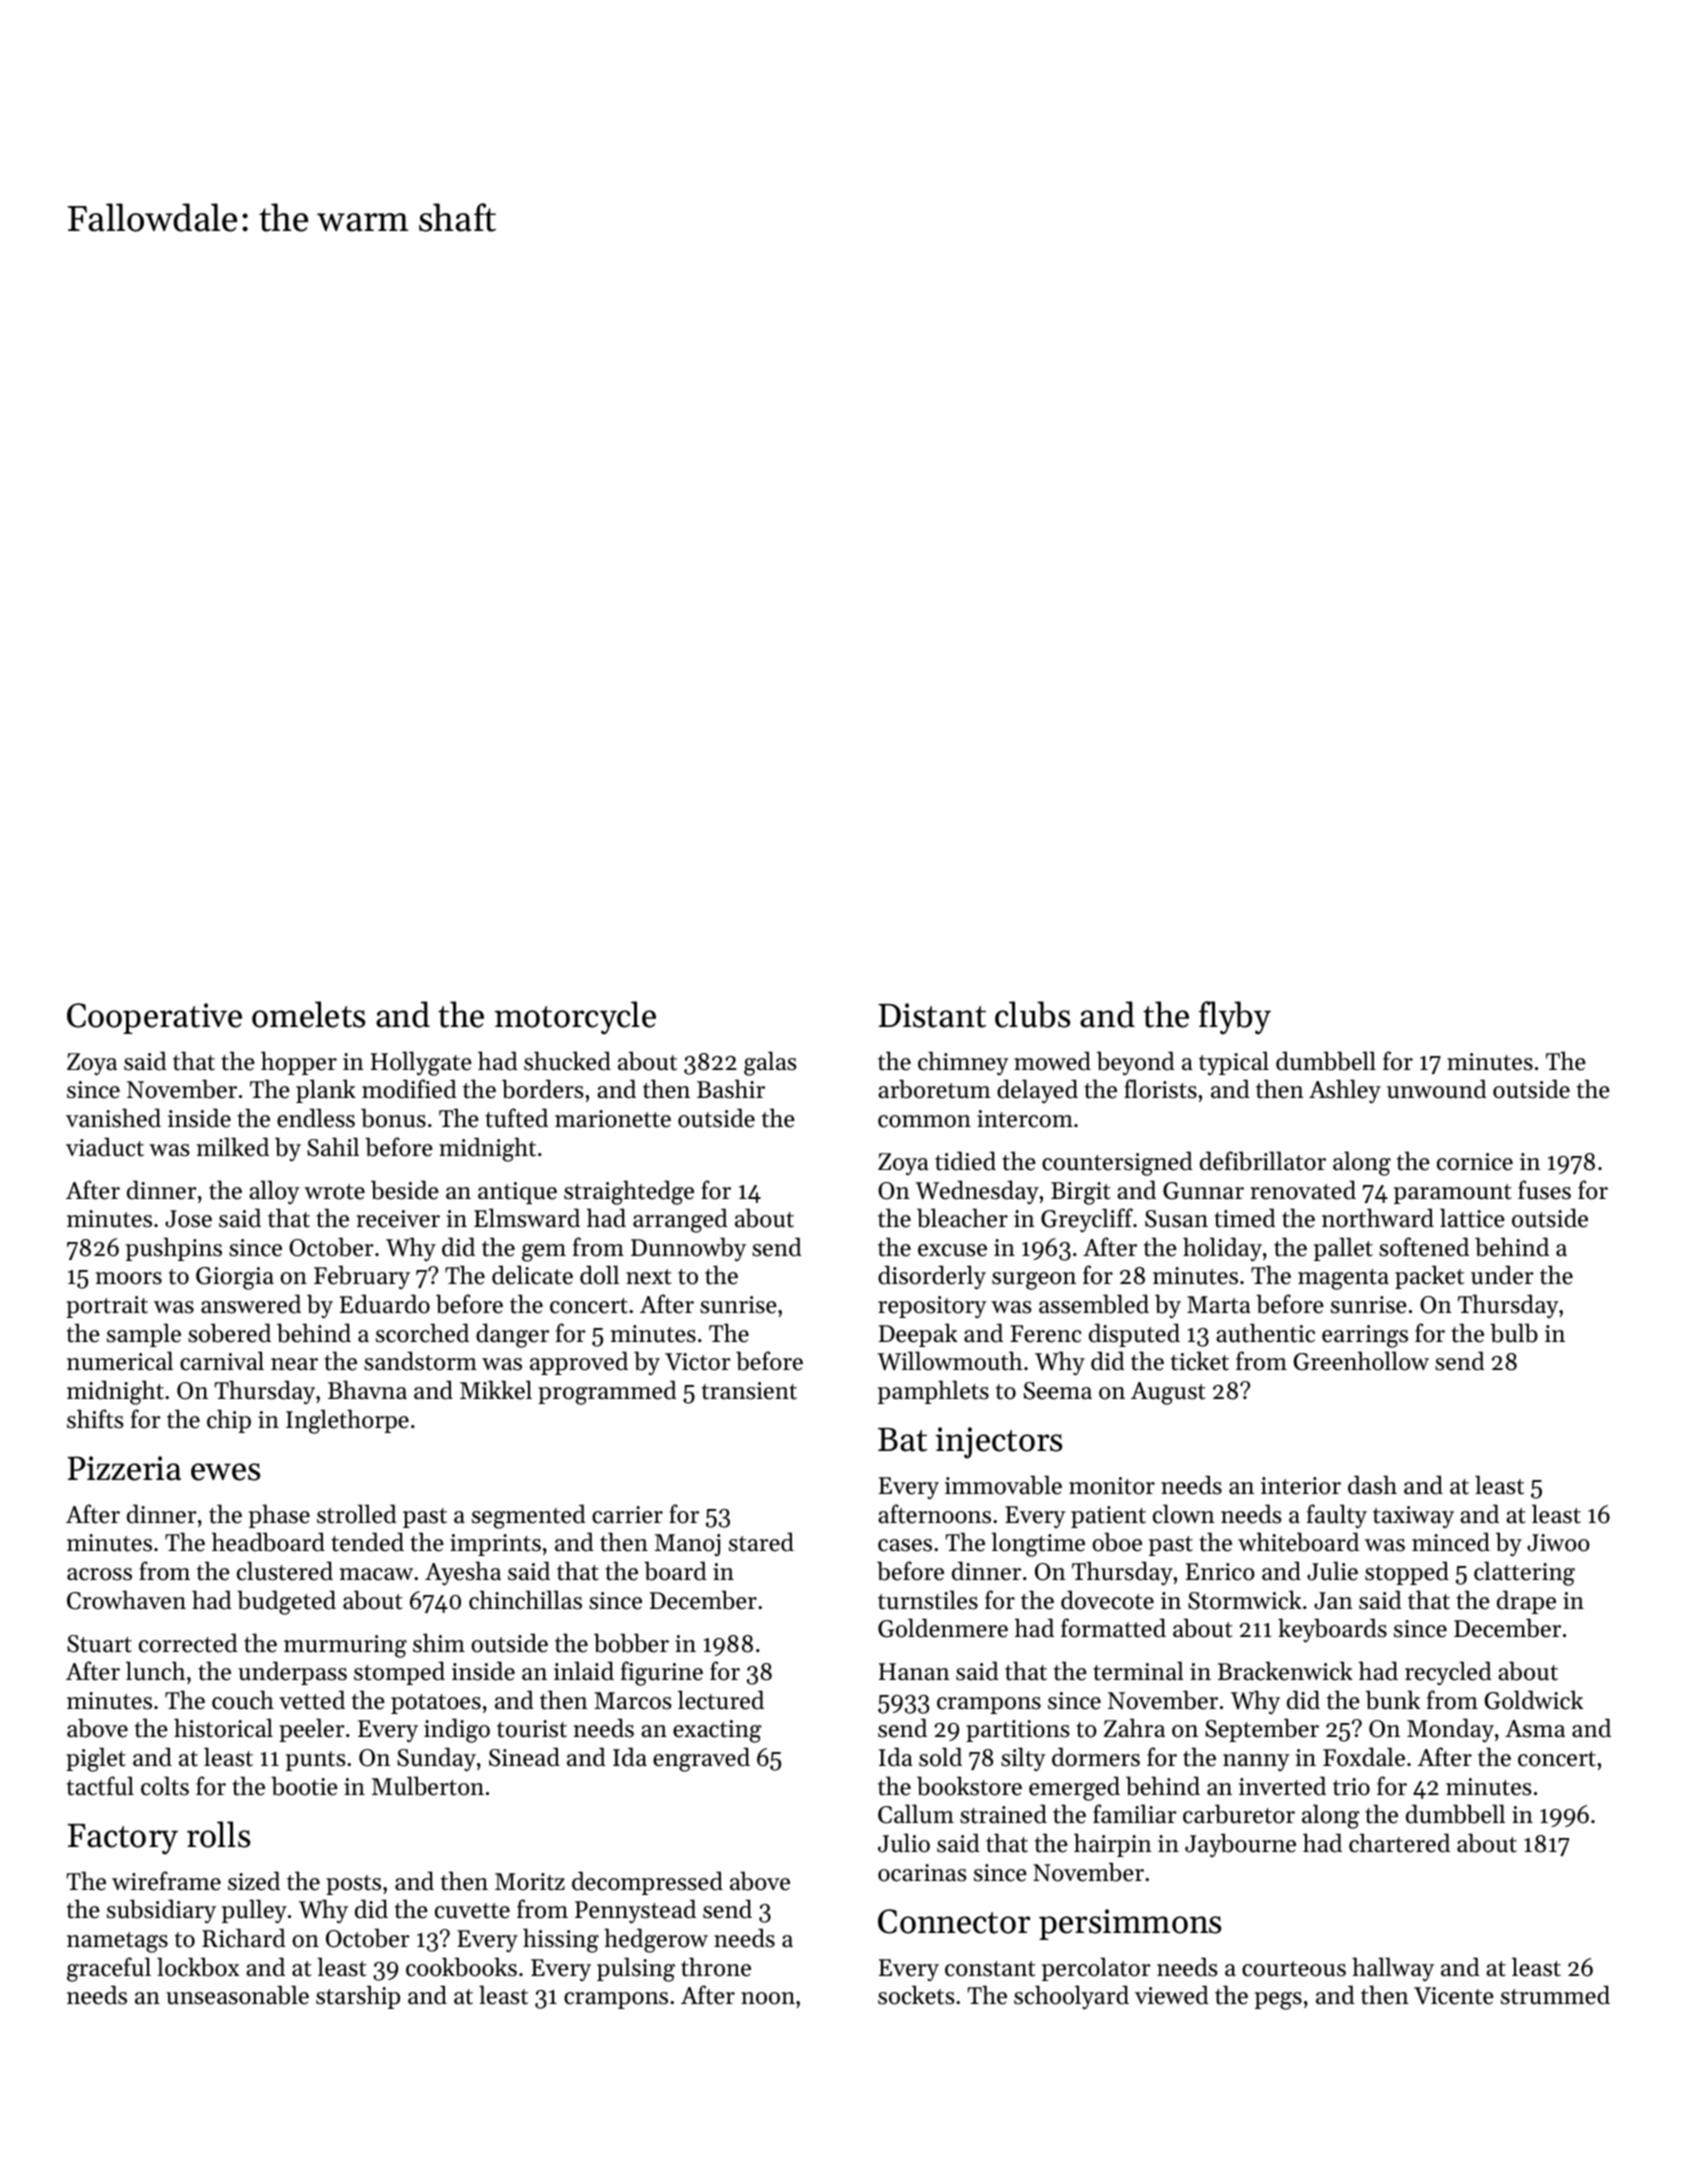  I want to click on Cooperative, so click(154, 1018).
